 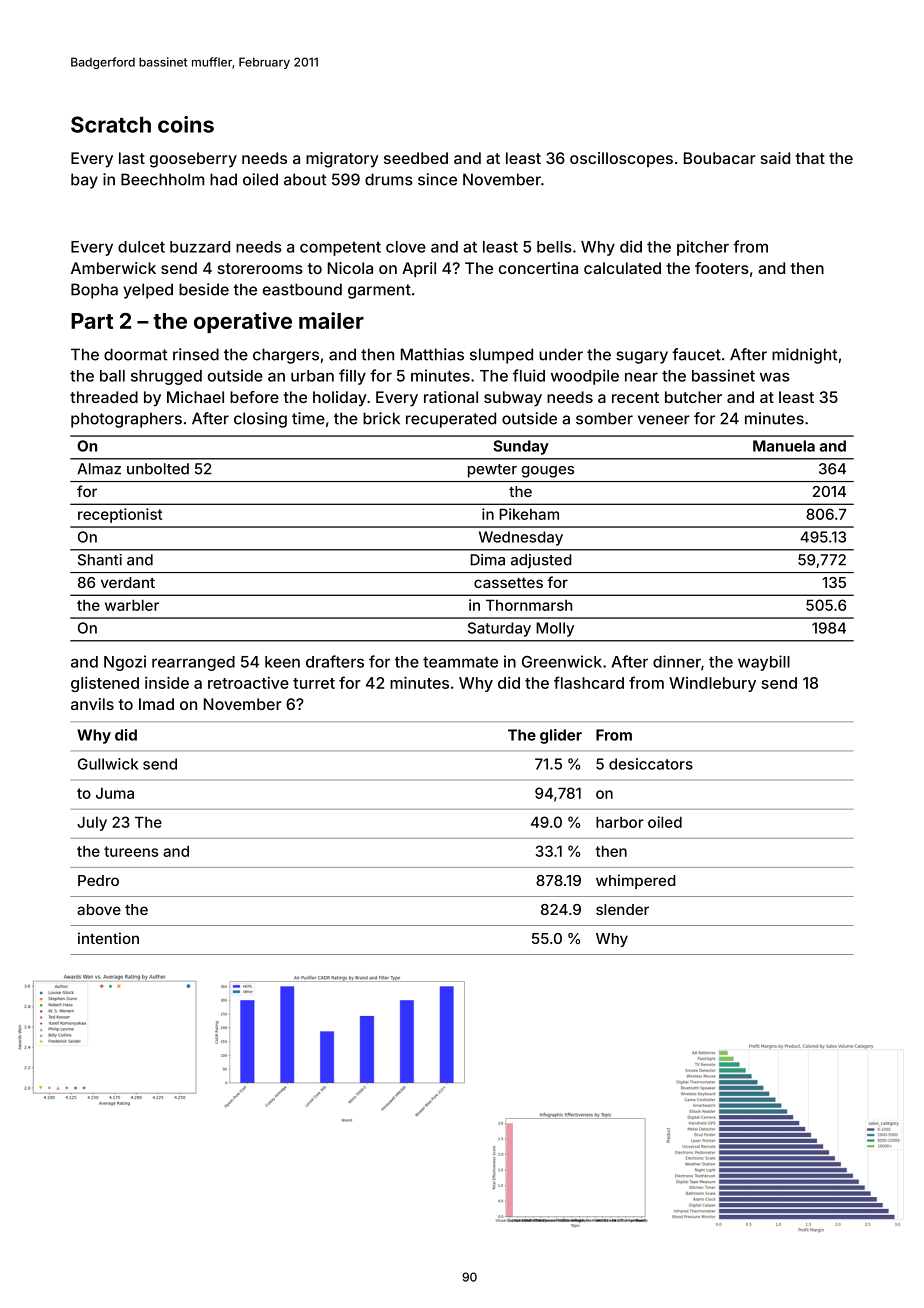 What do you see at coordinates (167, 682) in the document?
I see `inside` at bounding box center [167, 682].
